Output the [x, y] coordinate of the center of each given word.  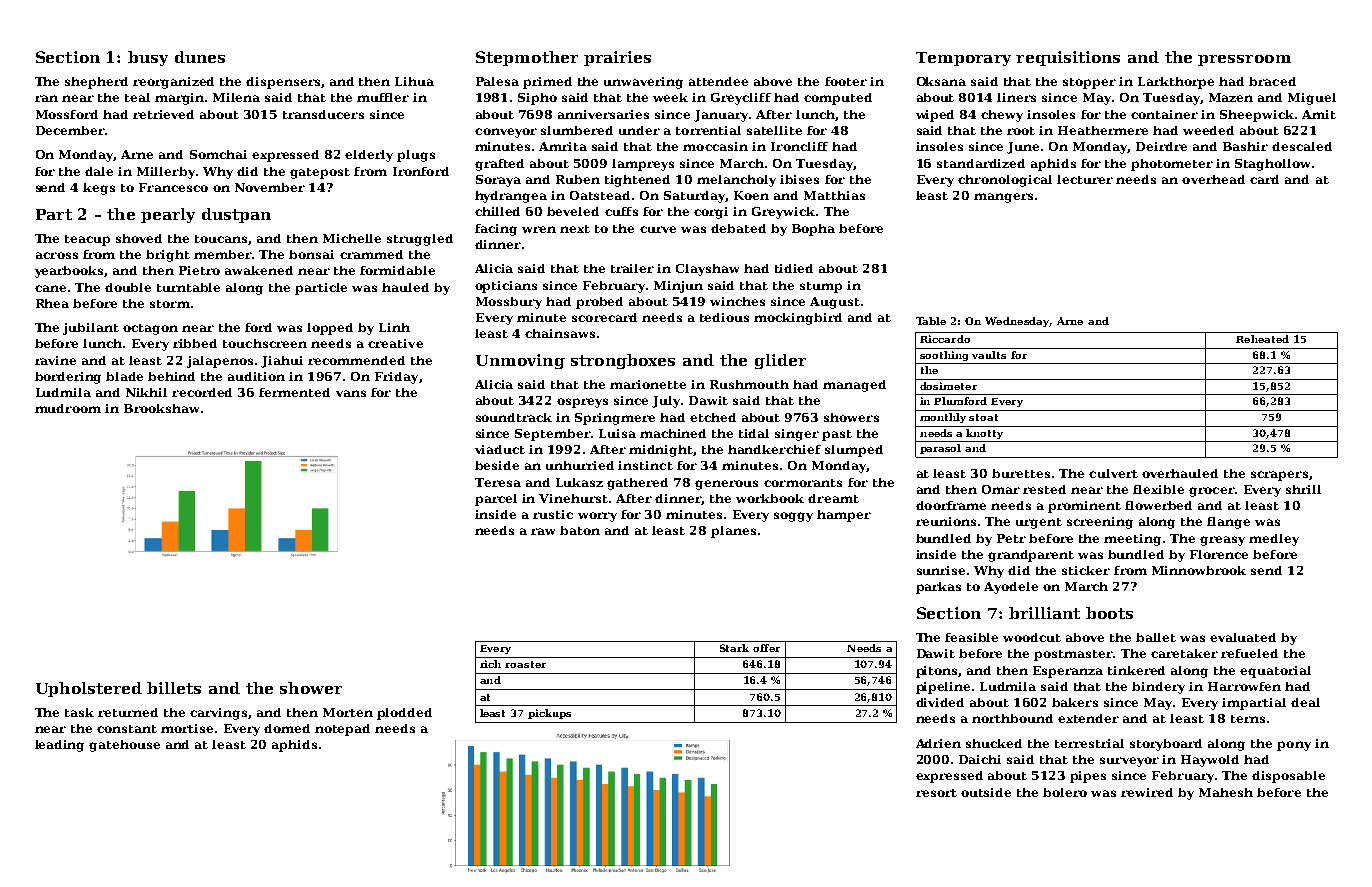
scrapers [1279, 476]
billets [174, 688]
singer [797, 435]
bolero [1065, 792]
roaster [525, 664]
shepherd [96, 83]
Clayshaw [707, 270]
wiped [935, 116]
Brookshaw [161, 408]
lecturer [1085, 179]
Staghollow [1272, 165]
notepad [342, 730]
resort [936, 793]
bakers [1075, 702]
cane [50, 288]
